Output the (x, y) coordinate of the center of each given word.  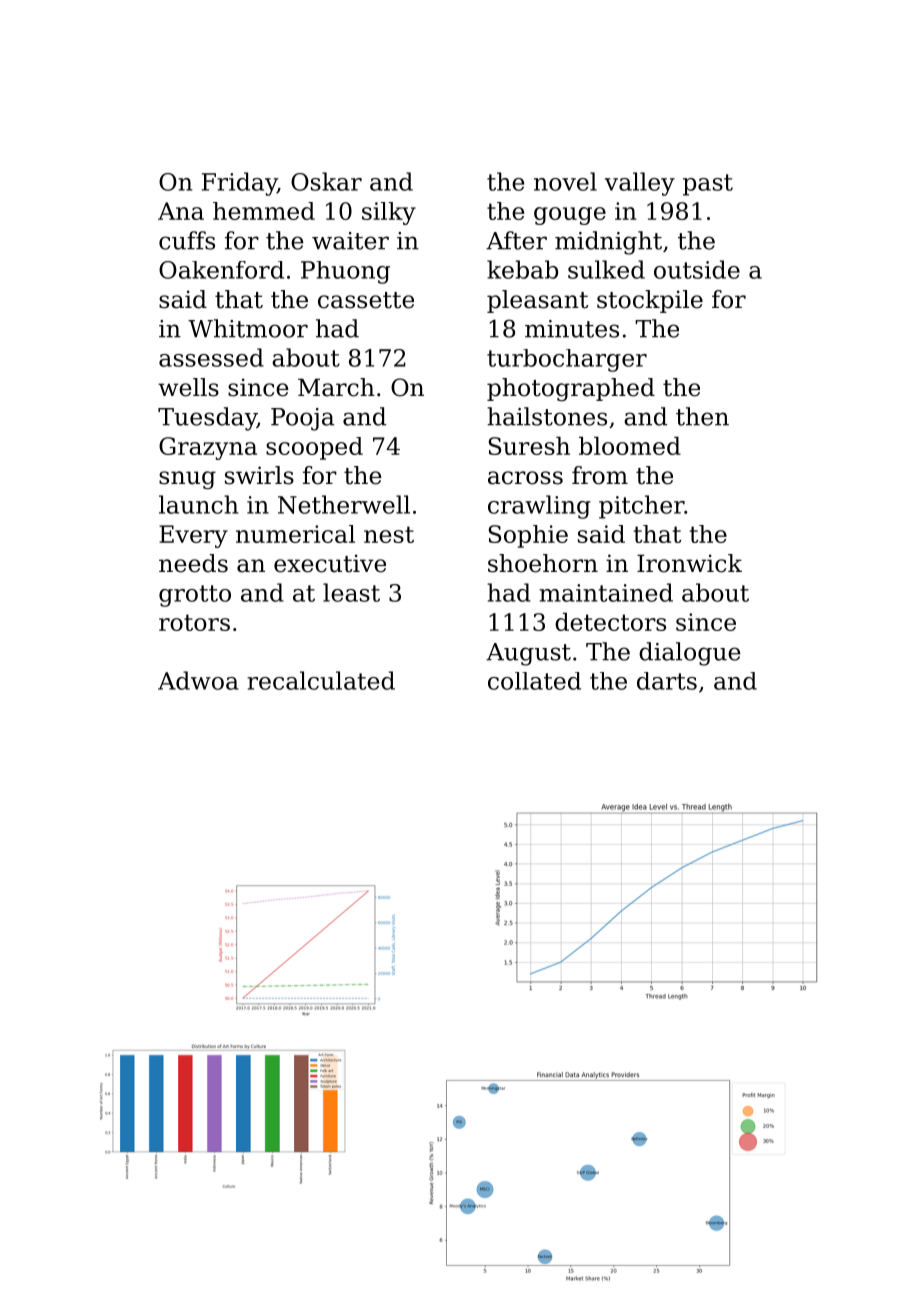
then (702, 416)
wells (188, 387)
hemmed (264, 211)
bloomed (630, 446)
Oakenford (221, 270)
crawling (539, 507)
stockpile (650, 301)
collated (534, 681)
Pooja (302, 419)
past (708, 185)
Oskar (326, 181)
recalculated (321, 680)
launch (198, 504)
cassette (366, 300)
